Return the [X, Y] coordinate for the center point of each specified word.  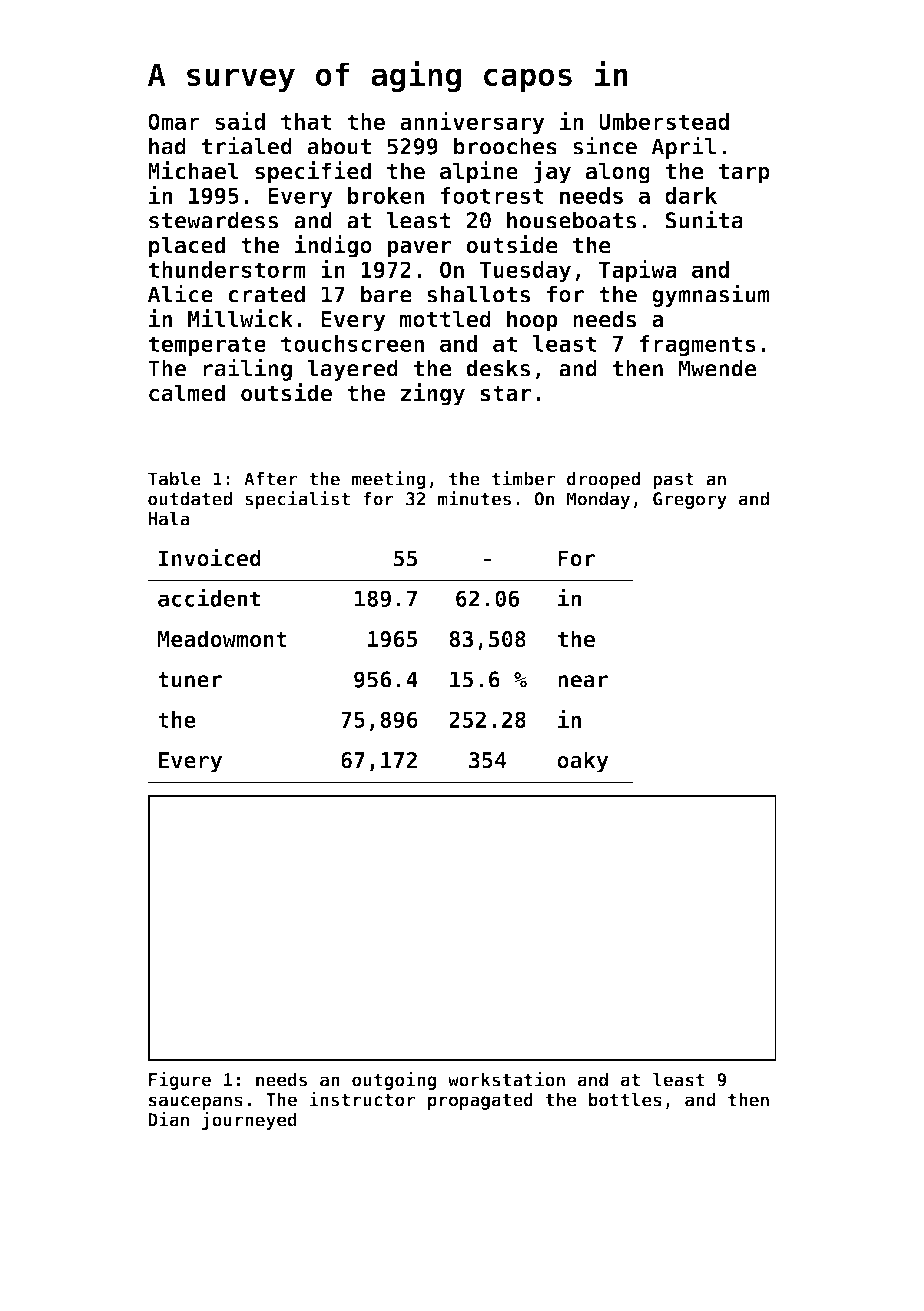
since [605, 145]
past [673, 481]
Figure [180, 1080]
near [583, 681]
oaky [583, 762]
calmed [187, 393]
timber [523, 478]
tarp [744, 173]
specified [313, 172]
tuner [190, 680]
